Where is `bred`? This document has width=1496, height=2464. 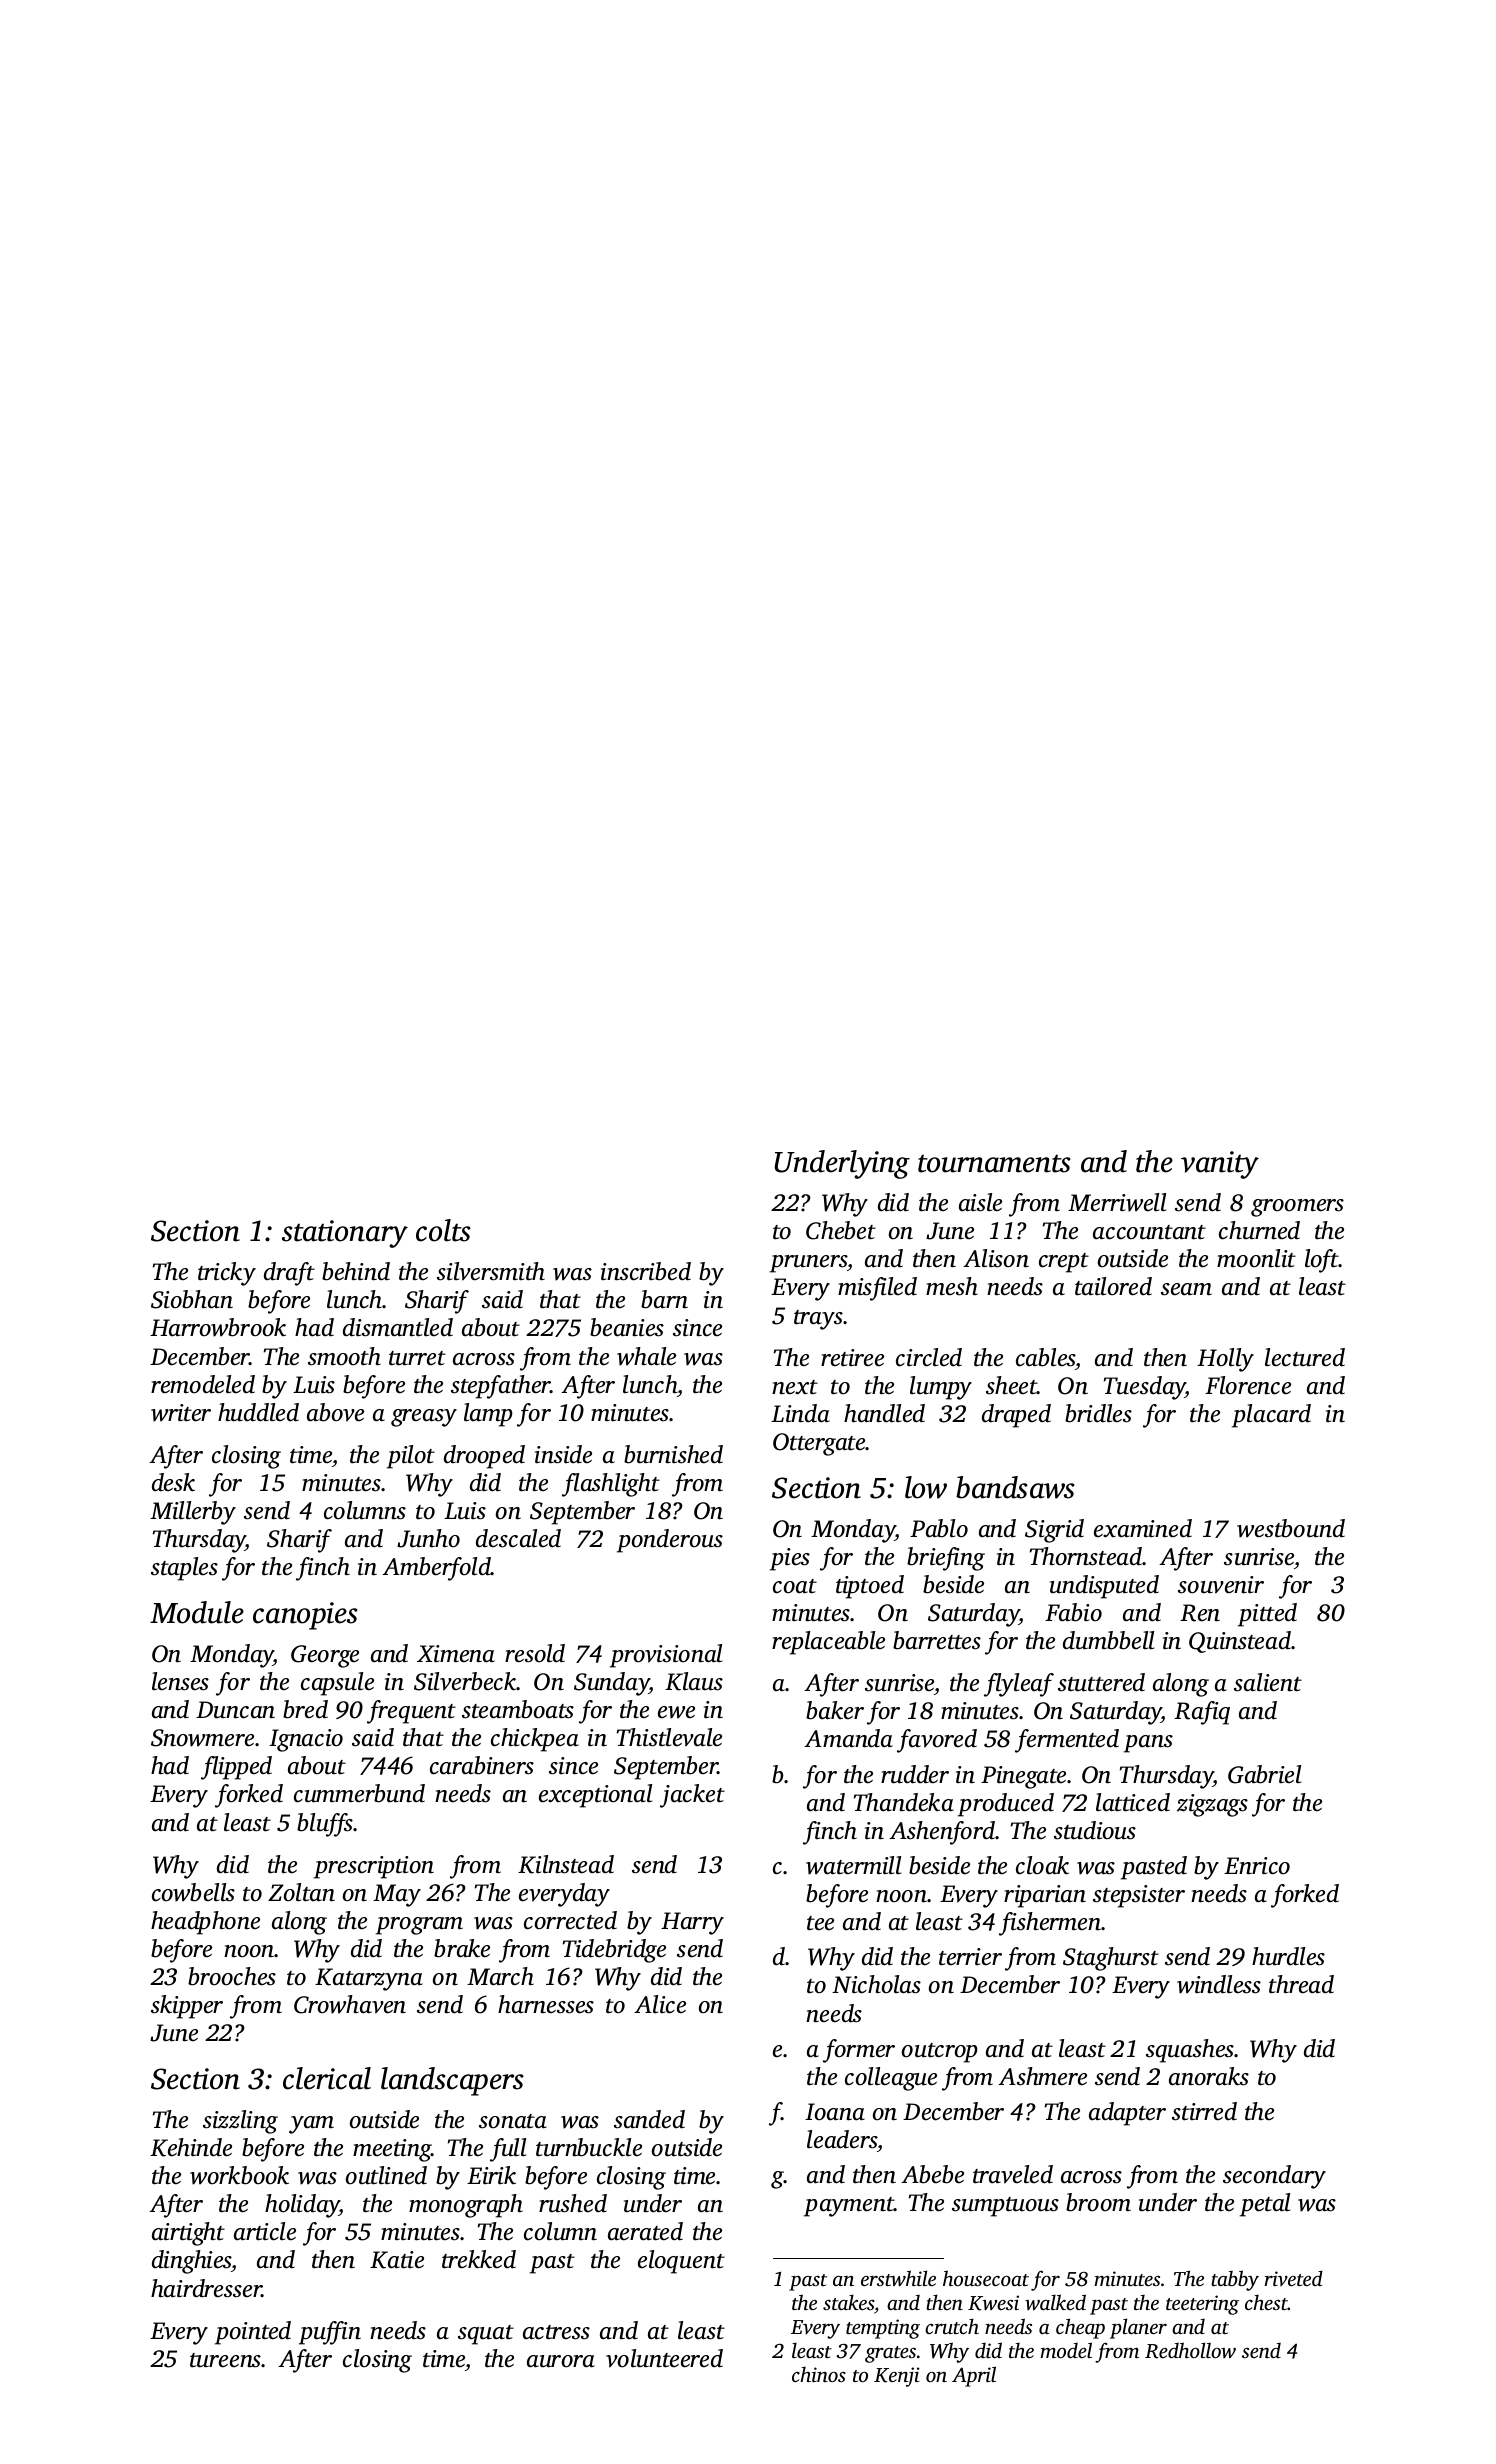
bred is located at coordinates (305, 1709).
